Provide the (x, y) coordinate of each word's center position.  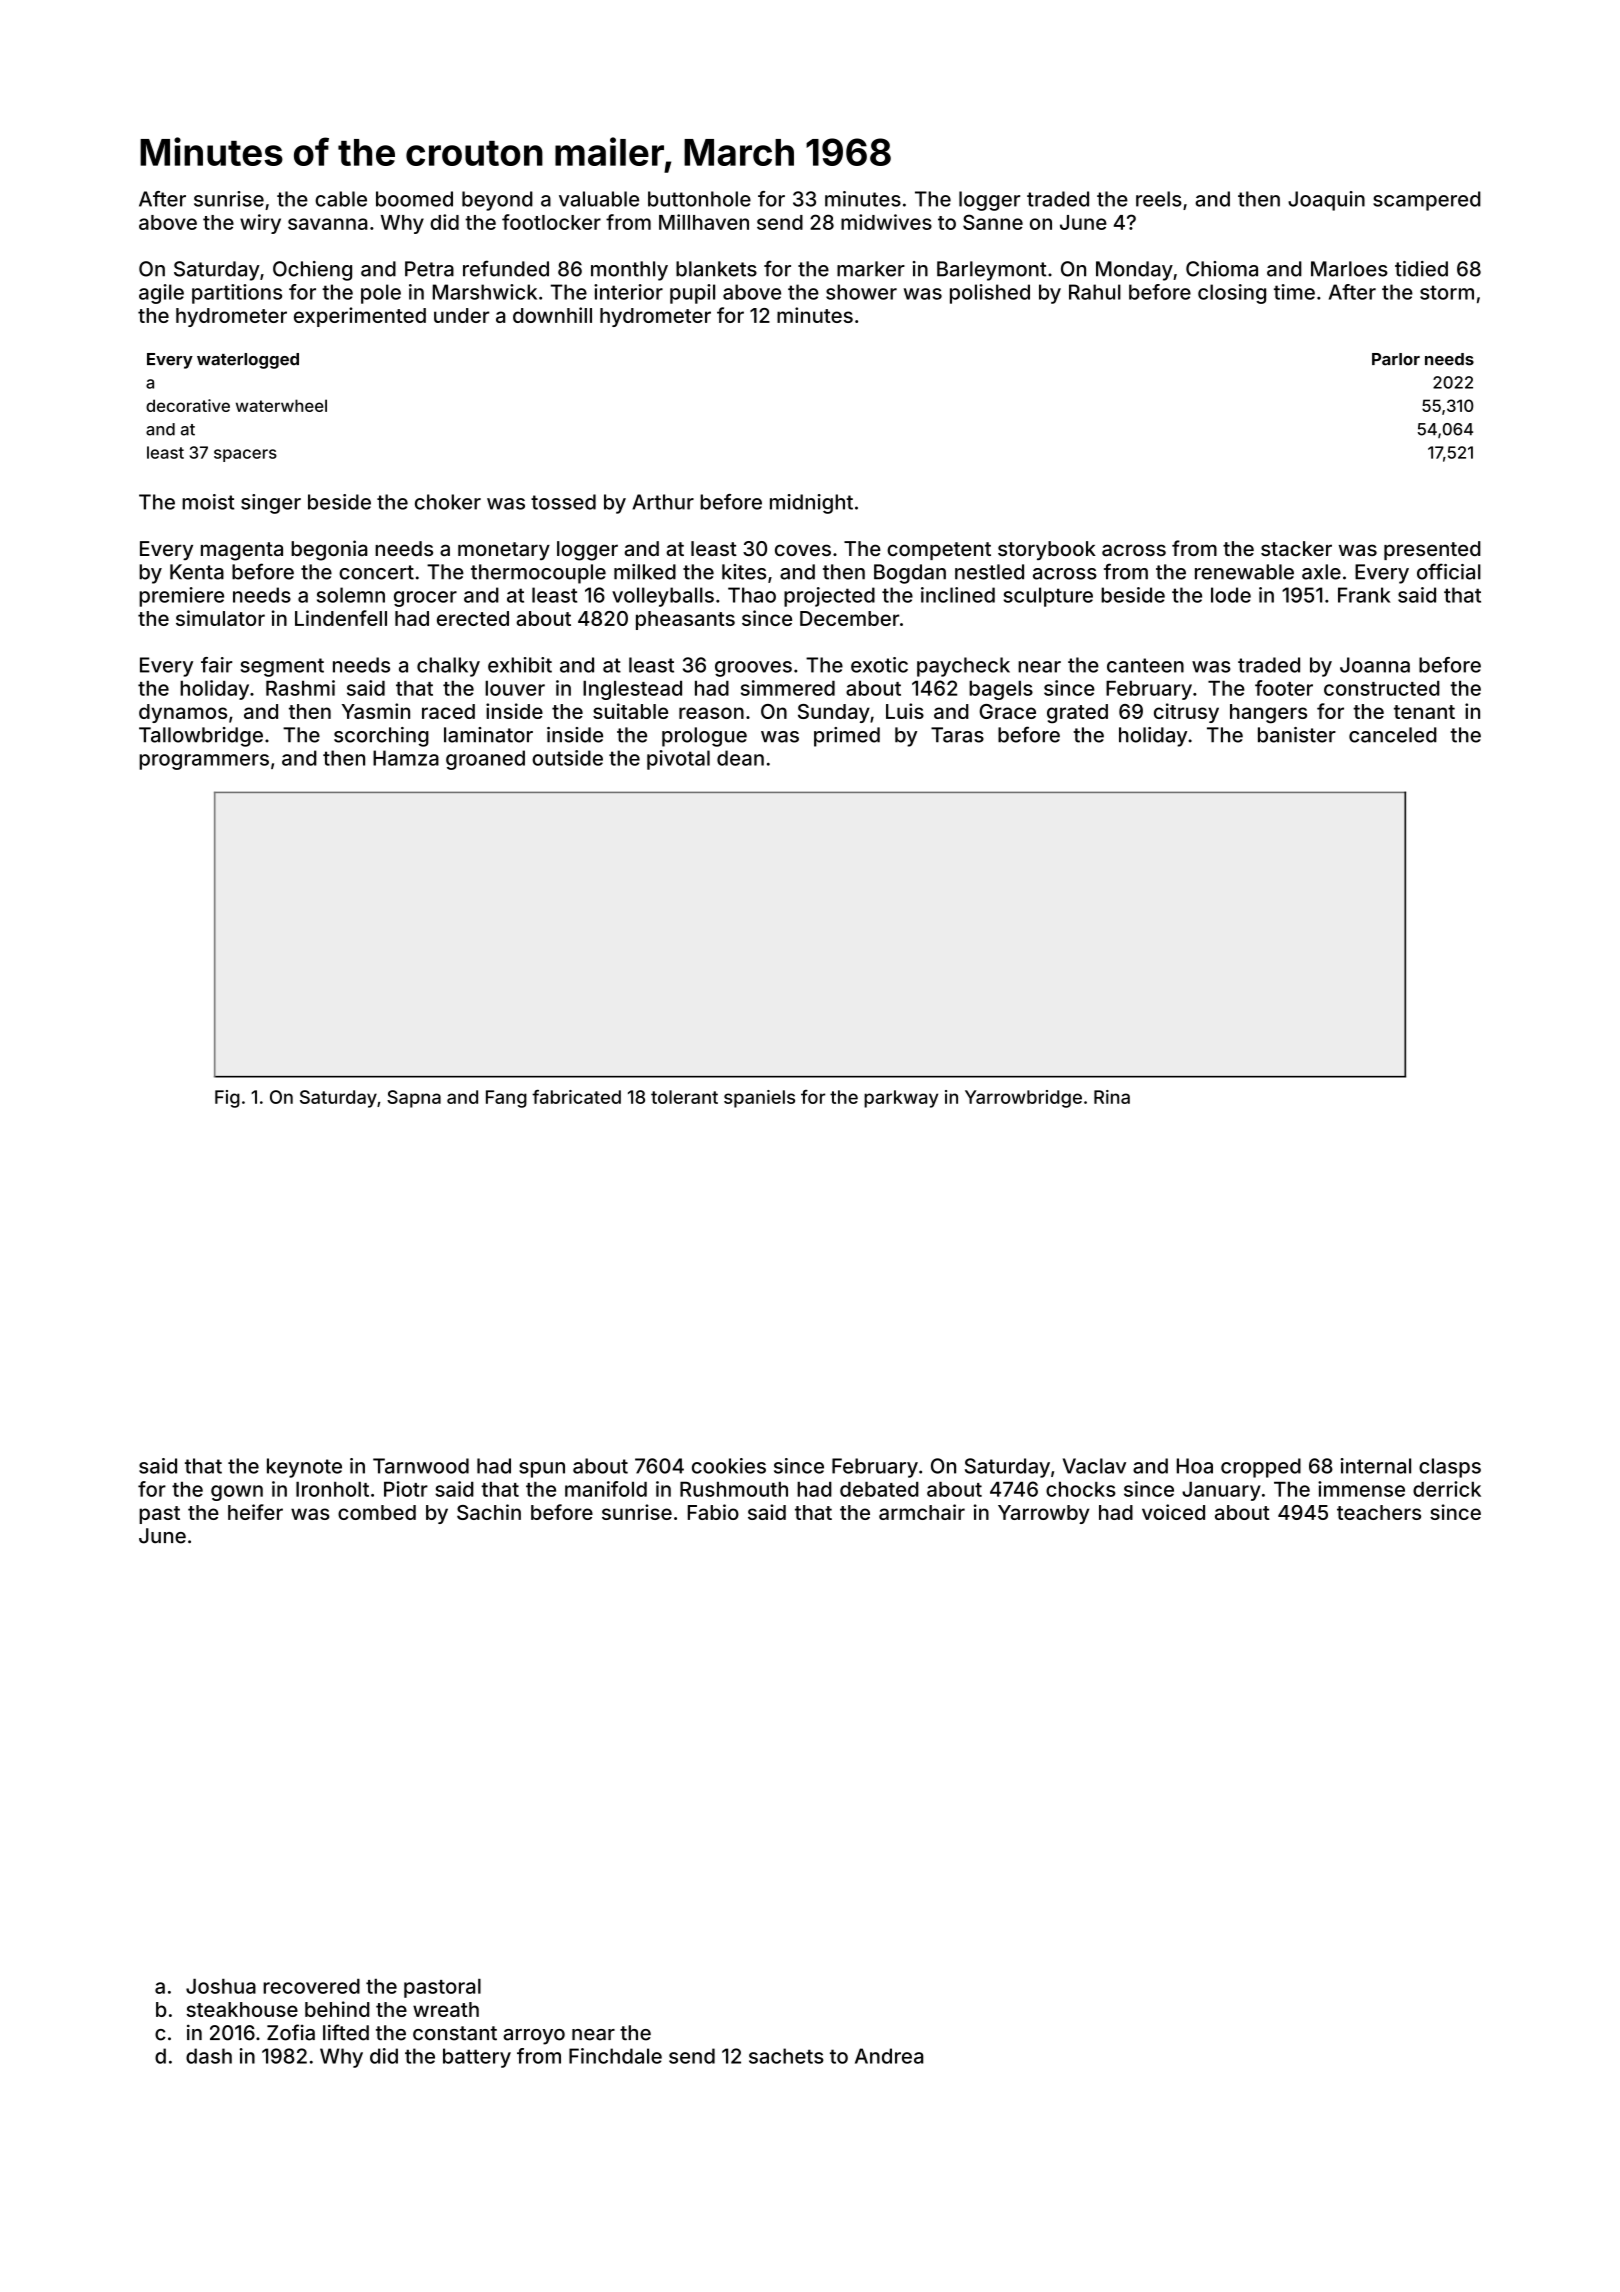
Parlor (1396, 359)
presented (1432, 550)
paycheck (963, 667)
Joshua (221, 1986)
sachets (786, 2056)
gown (237, 1493)
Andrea (889, 2056)
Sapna (414, 1099)
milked (645, 572)
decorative (188, 405)
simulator (220, 618)
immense (1361, 1489)
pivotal (678, 760)
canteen (1145, 665)
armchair (922, 1512)
